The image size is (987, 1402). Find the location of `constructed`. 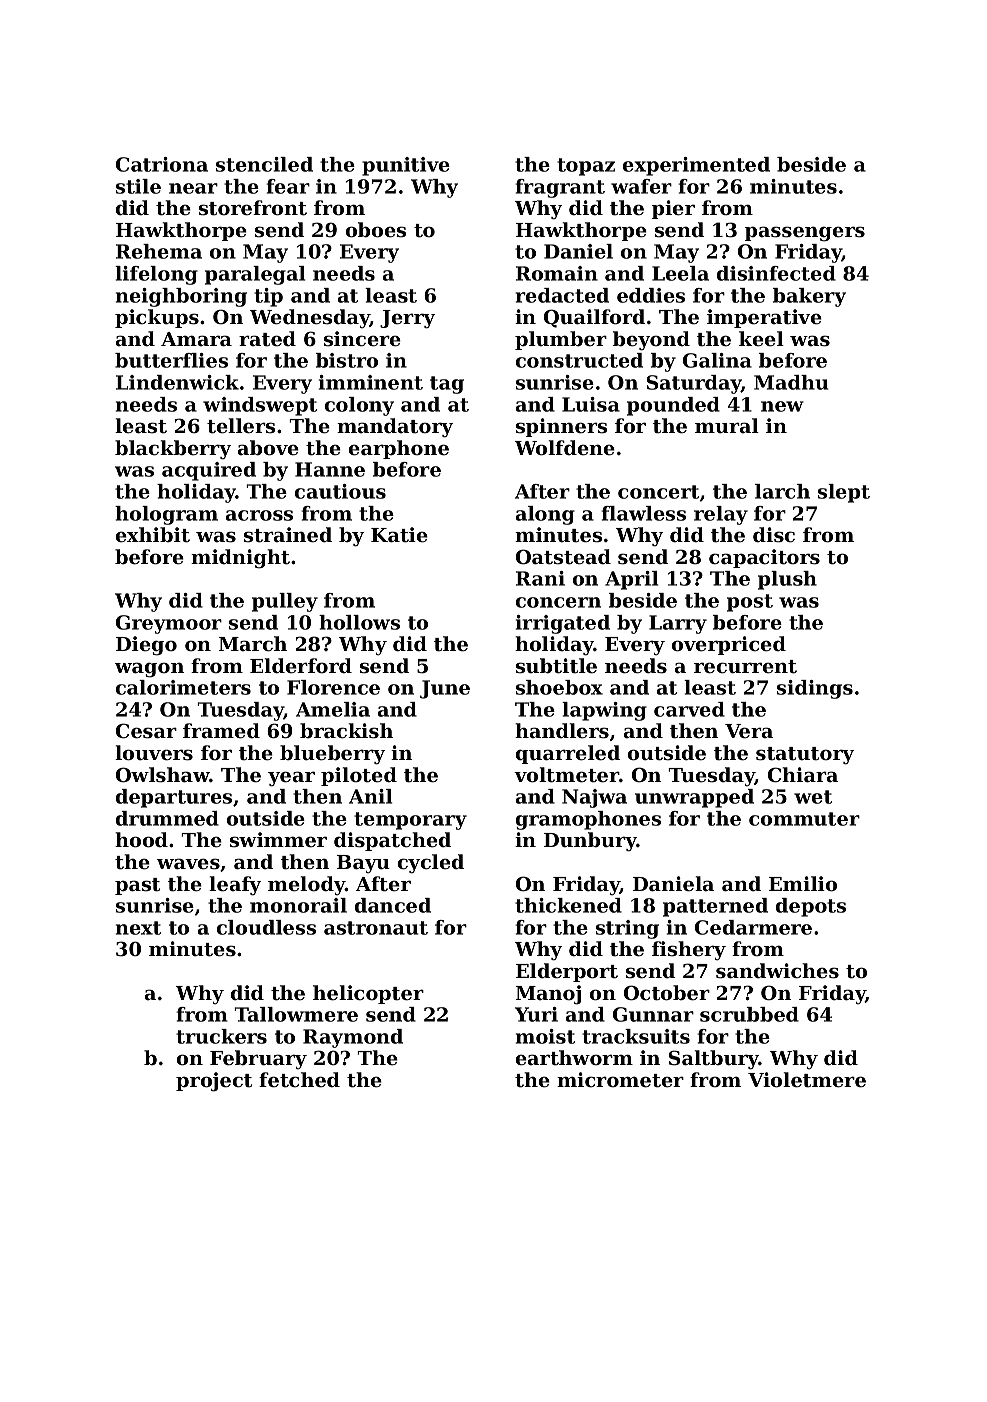

constructed is located at coordinates (579, 360).
